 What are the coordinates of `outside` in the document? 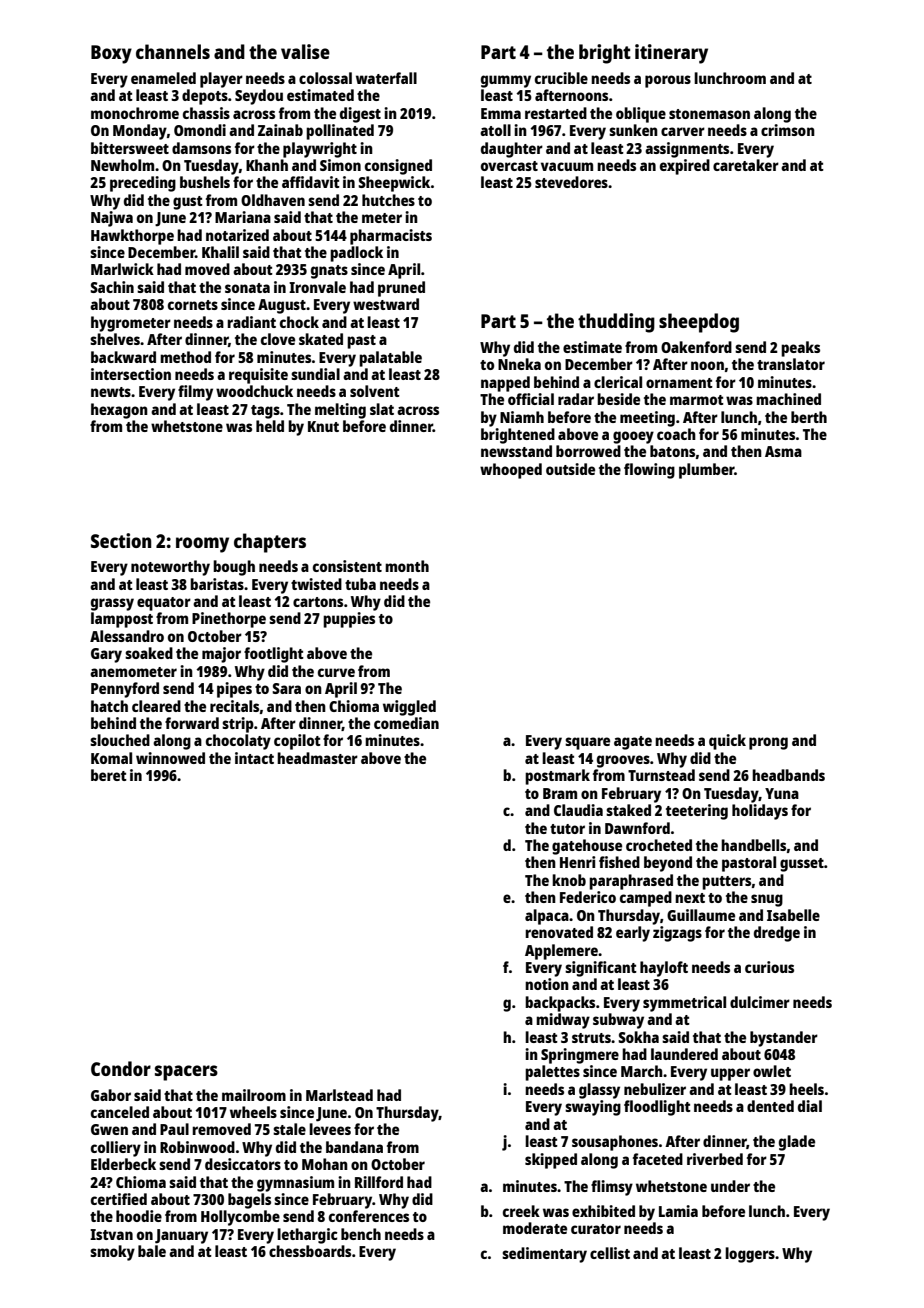 It's located at (570, 469).
